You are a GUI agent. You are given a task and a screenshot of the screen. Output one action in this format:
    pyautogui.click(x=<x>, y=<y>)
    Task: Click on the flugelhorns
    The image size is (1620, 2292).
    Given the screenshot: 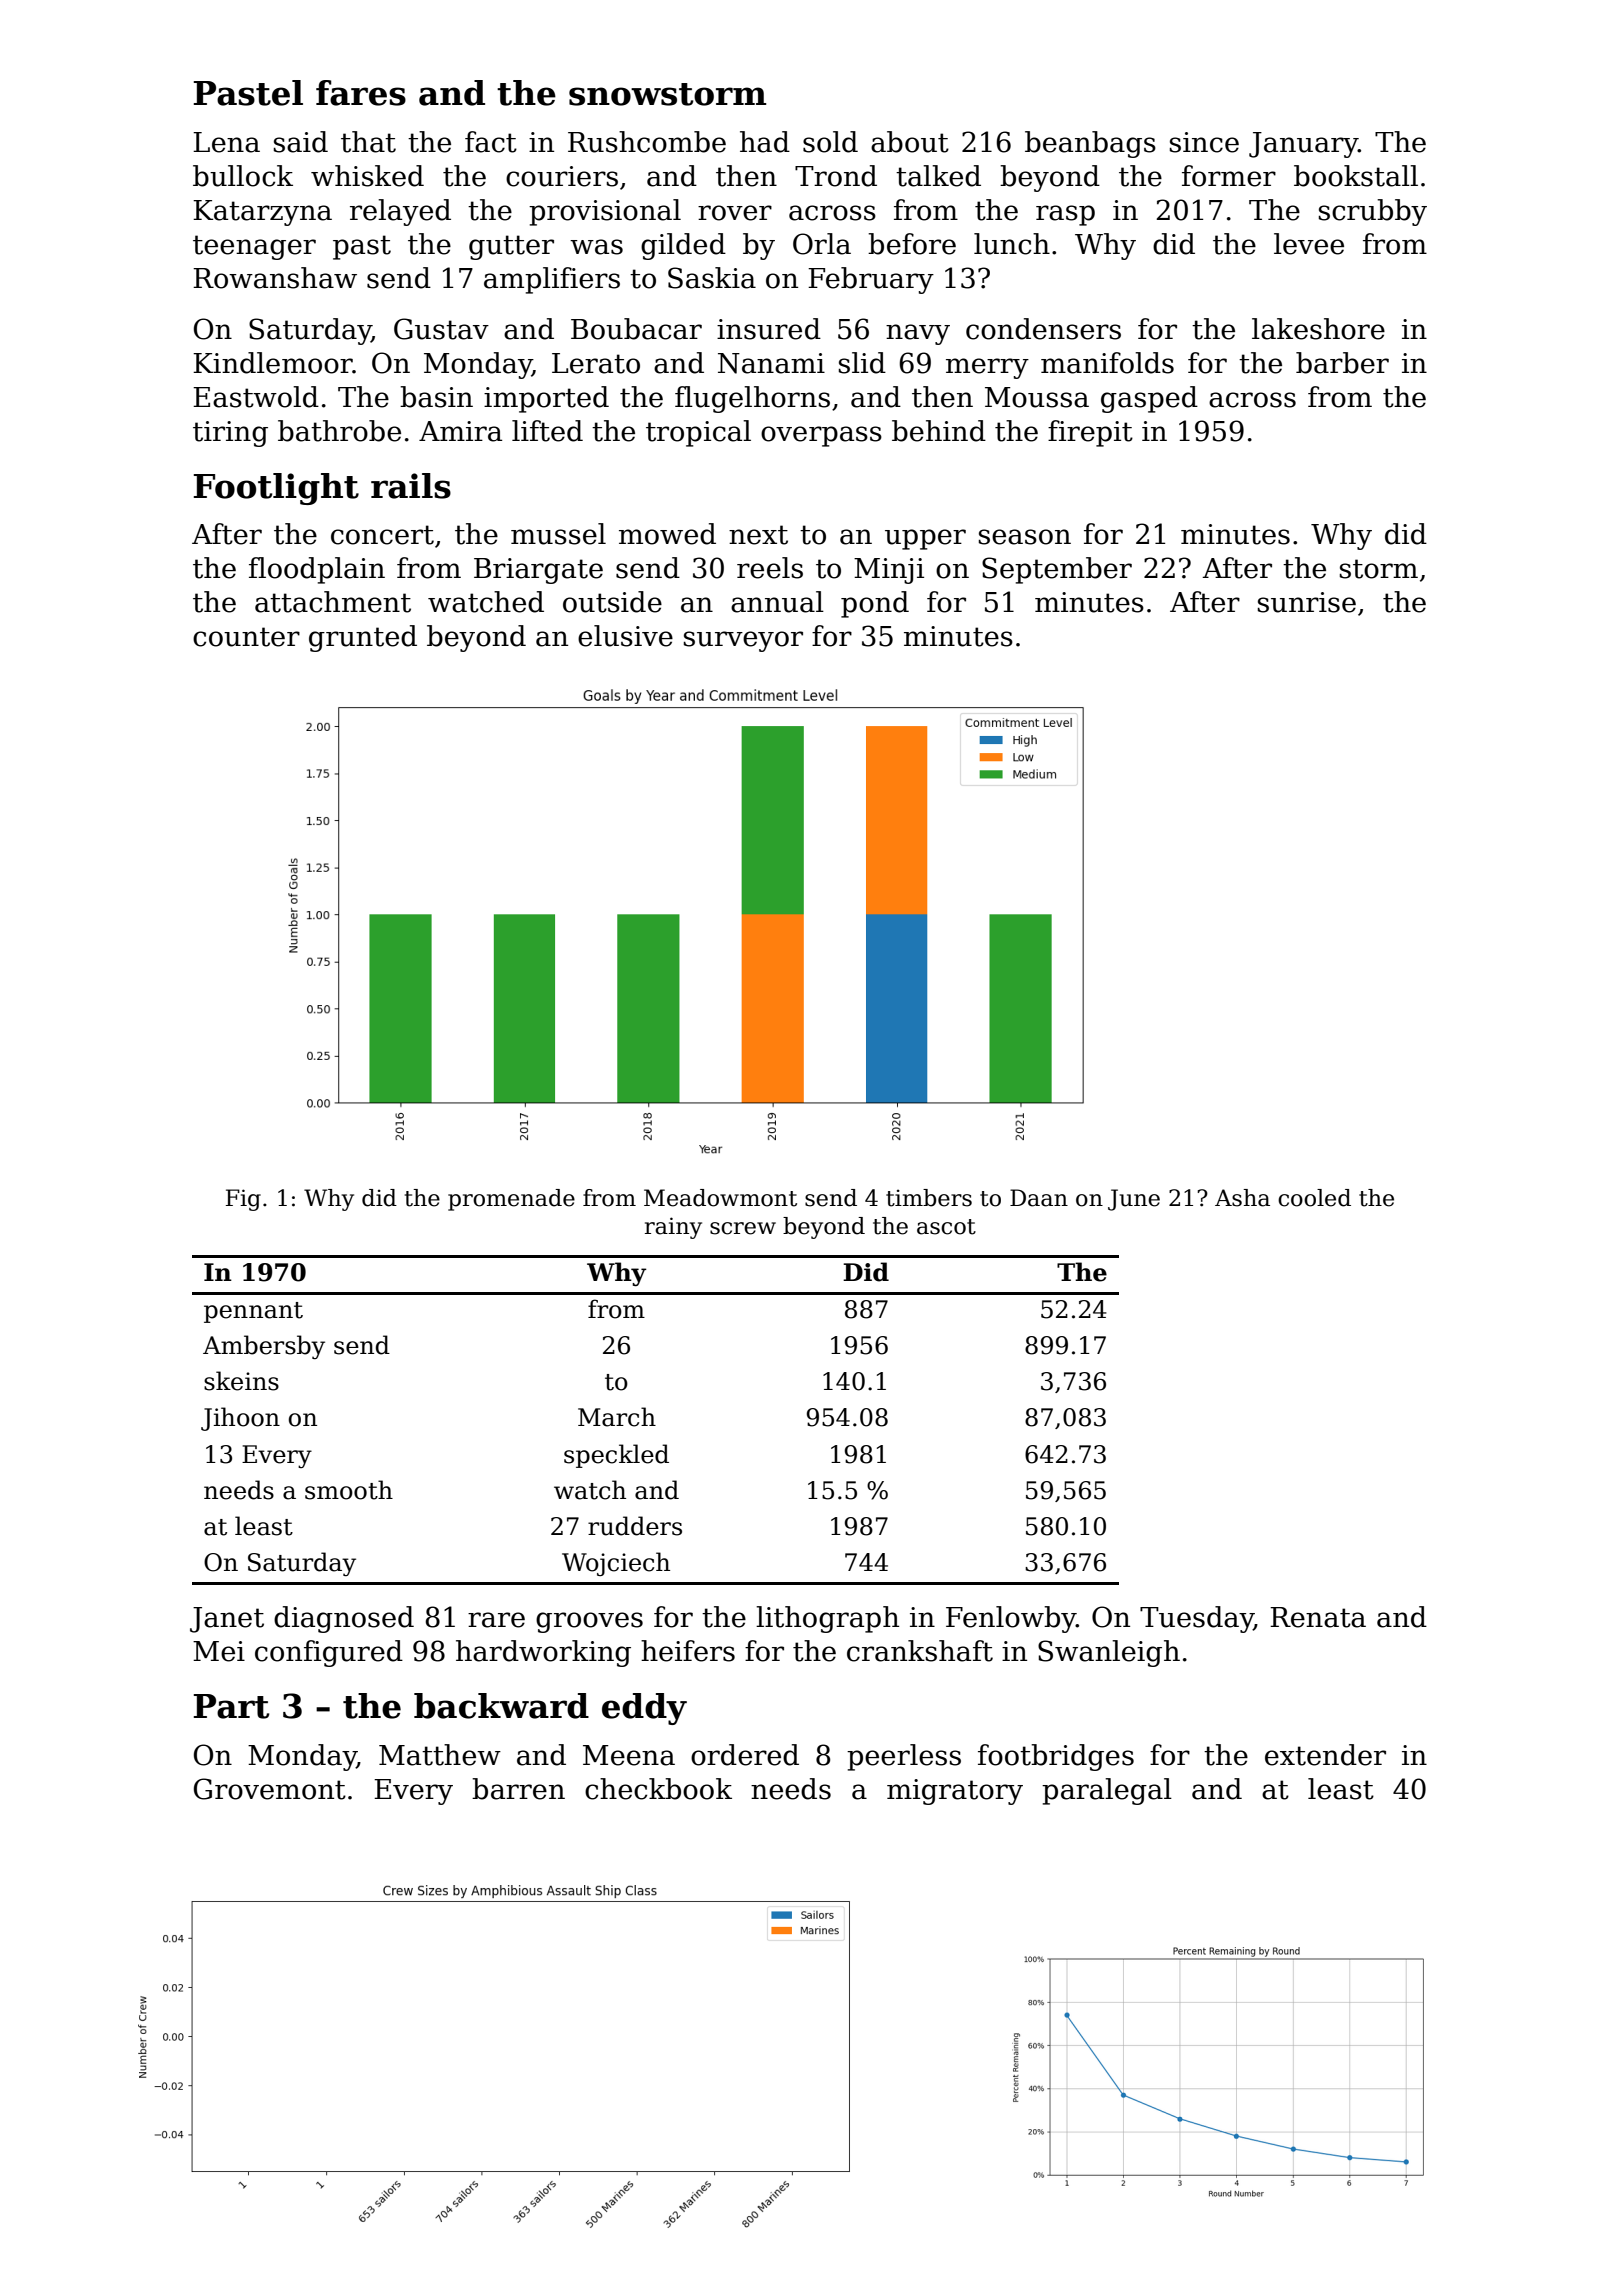 What is the action you would take?
    pyautogui.click(x=752, y=399)
